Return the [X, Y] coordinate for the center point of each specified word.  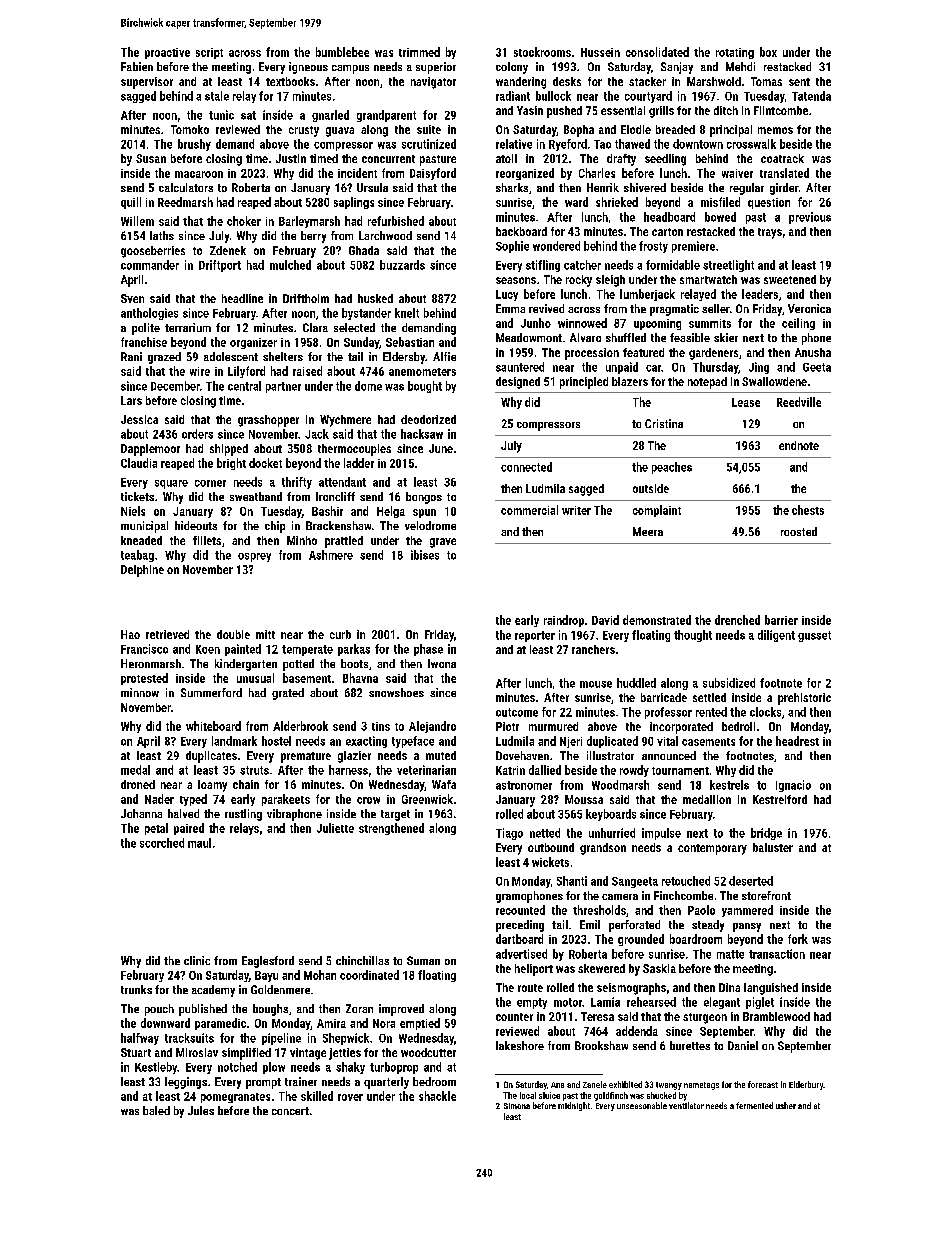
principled [584, 383]
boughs [270, 1010]
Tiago [509, 834]
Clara [315, 327]
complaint [657, 511]
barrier [781, 620]
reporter [535, 636]
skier [726, 337]
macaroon [199, 174]
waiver [737, 173]
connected [526, 467]
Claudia [139, 463]
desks [567, 81]
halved [183, 813]
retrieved [167, 634]
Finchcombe [683, 895]
